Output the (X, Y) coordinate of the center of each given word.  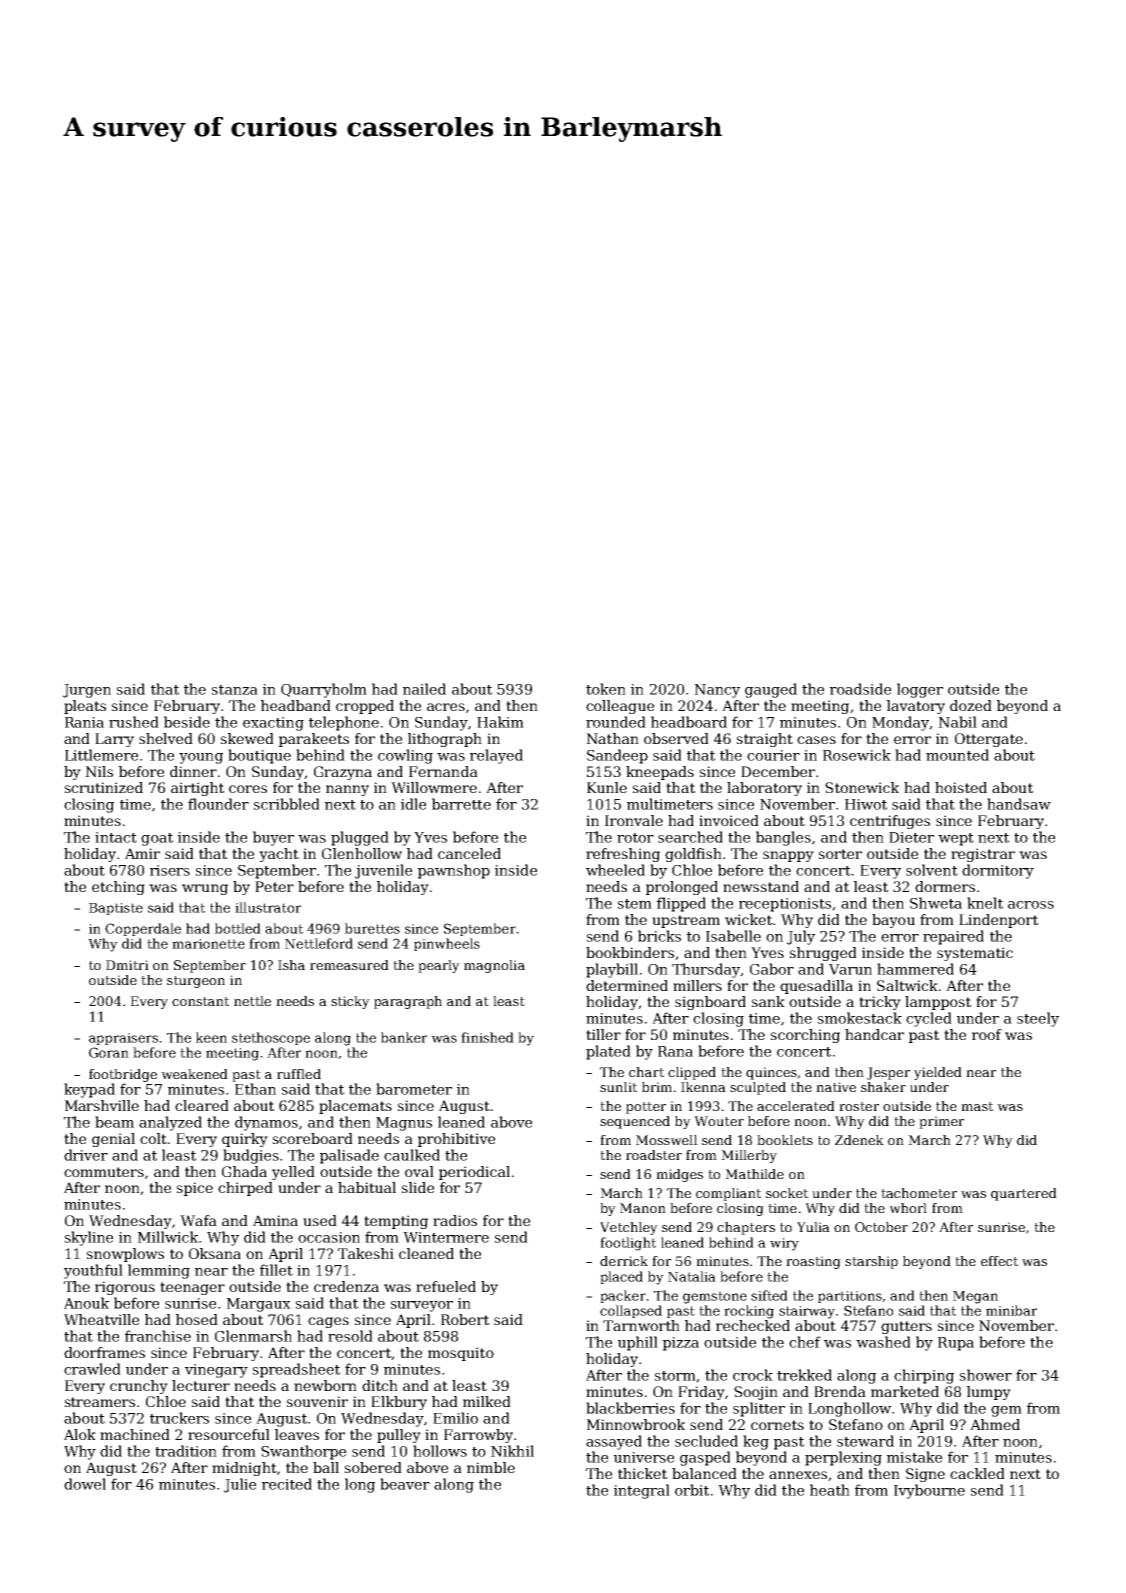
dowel (85, 1484)
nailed (424, 689)
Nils (99, 771)
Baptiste (116, 909)
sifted (769, 1295)
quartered (1024, 1194)
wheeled (615, 870)
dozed (971, 705)
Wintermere (446, 1237)
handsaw (1019, 804)
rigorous (125, 1288)
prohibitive (456, 1140)
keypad (89, 1090)
